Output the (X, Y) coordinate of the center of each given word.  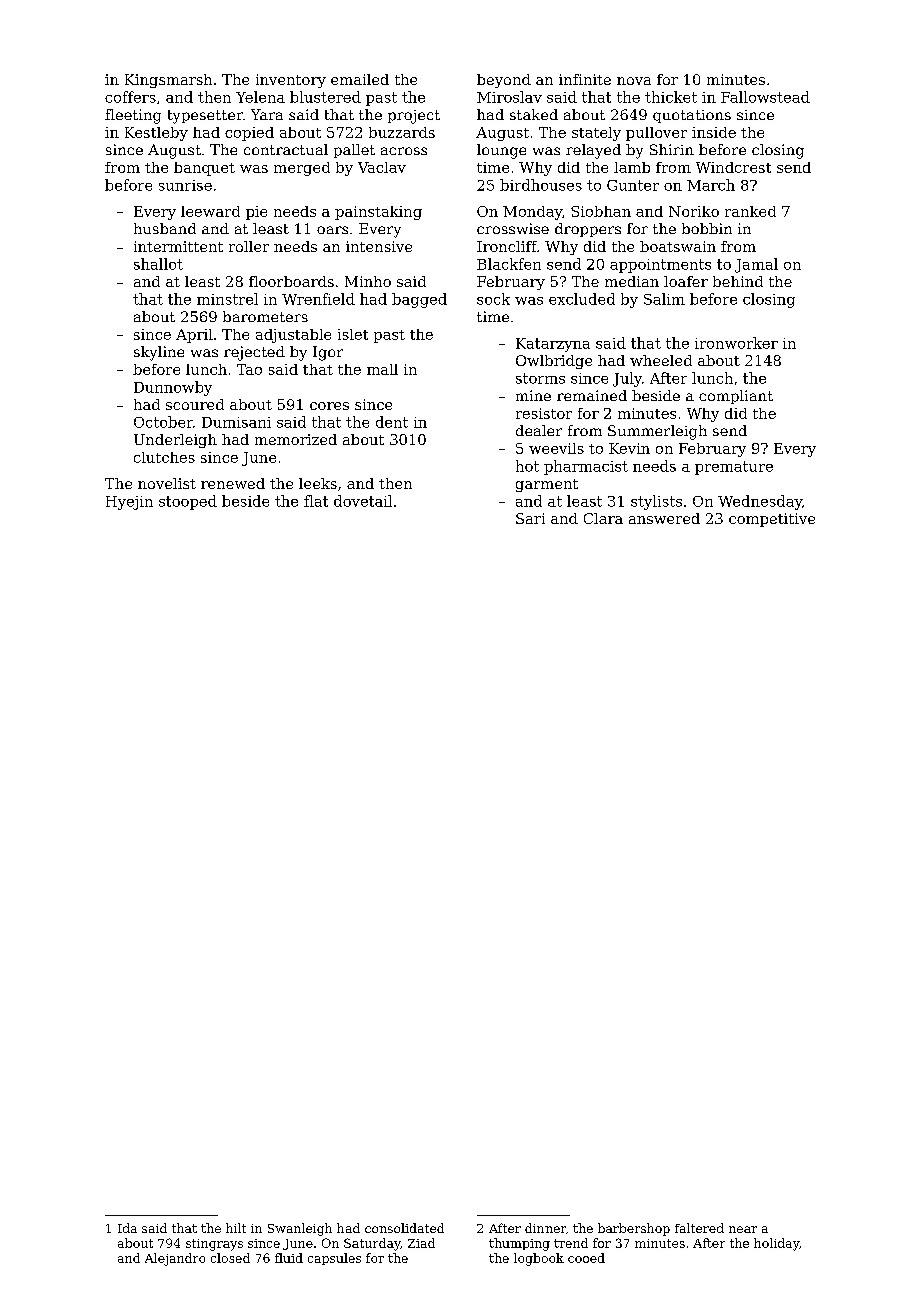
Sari (530, 518)
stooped (188, 502)
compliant (736, 397)
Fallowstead (765, 97)
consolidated (404, 1228)
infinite (585, 79)
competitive (772, 520)
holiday (776, 1244)
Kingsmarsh (168, 81)
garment (547, 485)
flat (316, 501)
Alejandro (175, 1259)
